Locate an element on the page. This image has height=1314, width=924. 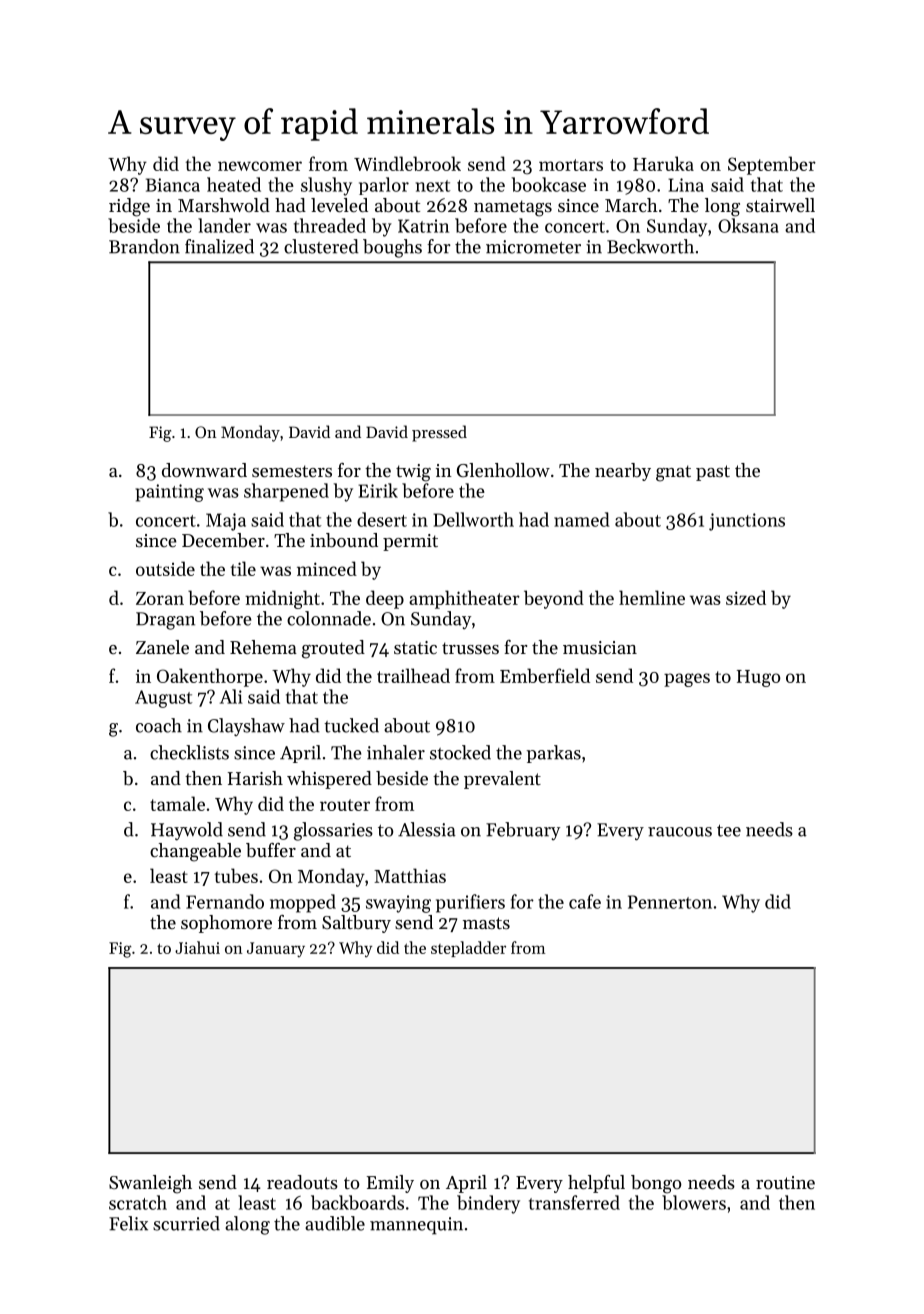
finalized is located at coordinates (219, 246).
